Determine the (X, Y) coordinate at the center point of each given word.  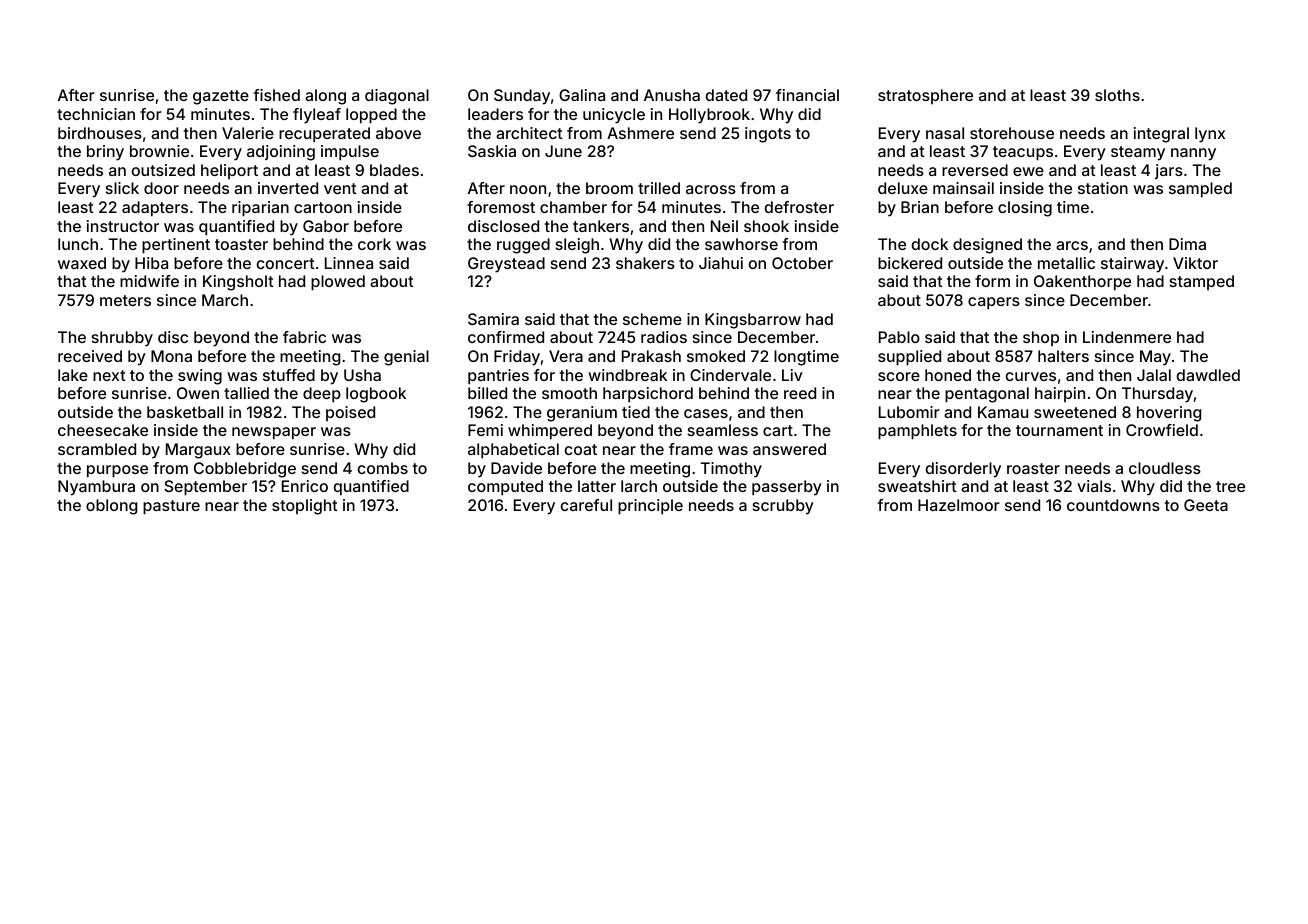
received (90, 356)
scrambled (97, 449)
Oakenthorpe (1082, 283)
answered (789, 449)
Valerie (248, 133)
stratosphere (925, 96)
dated (726, 95)
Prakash (651, 356)
